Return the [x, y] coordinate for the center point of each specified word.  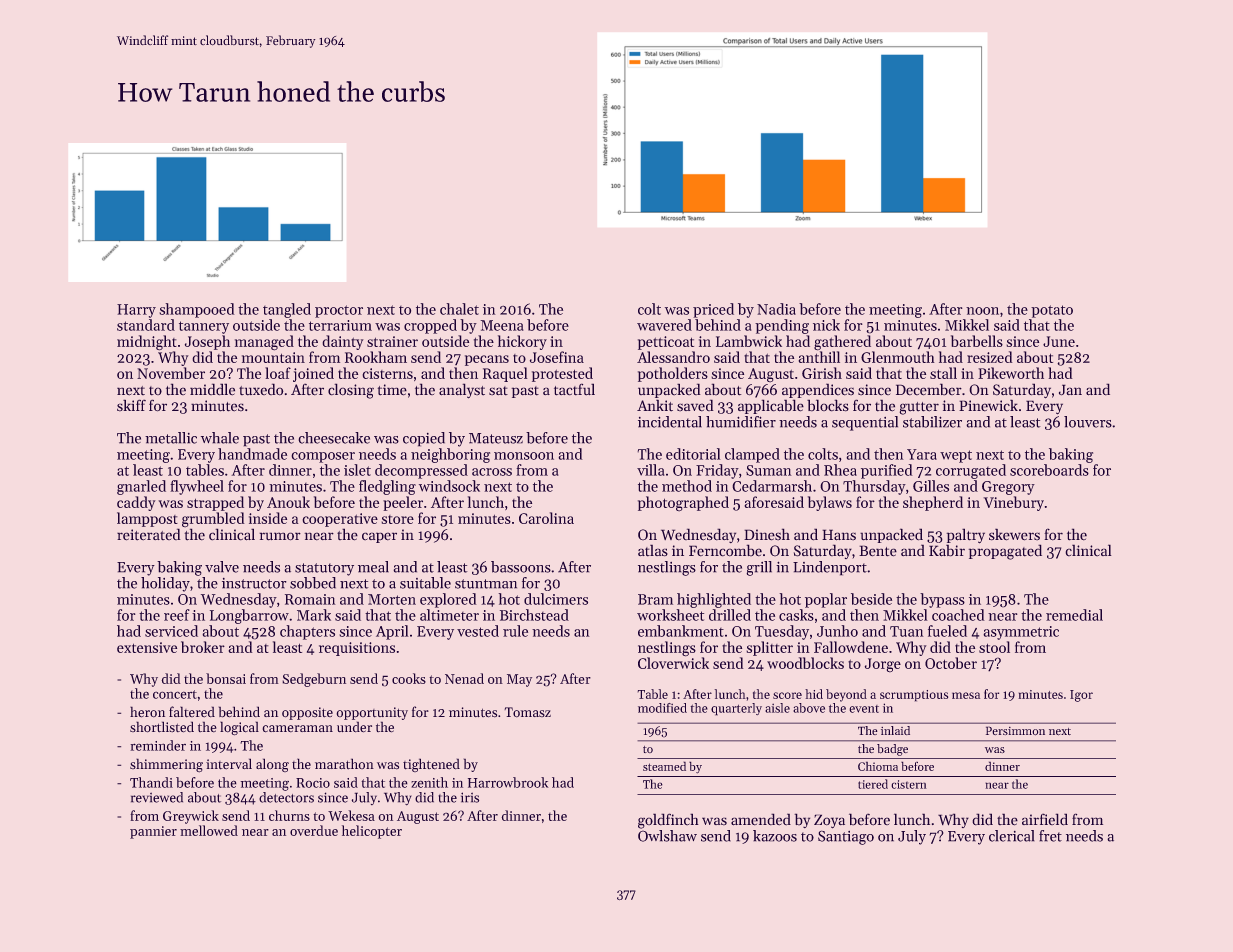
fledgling [387, 487]
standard [146, 325]
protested [562, 374]
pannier [153, 832]
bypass [942, 600]
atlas [653, 550]
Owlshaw [667, 836]
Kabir [947, 550]
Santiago [846, 838]
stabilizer [932, 422]
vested [478, 631]
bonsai [226, 678]
